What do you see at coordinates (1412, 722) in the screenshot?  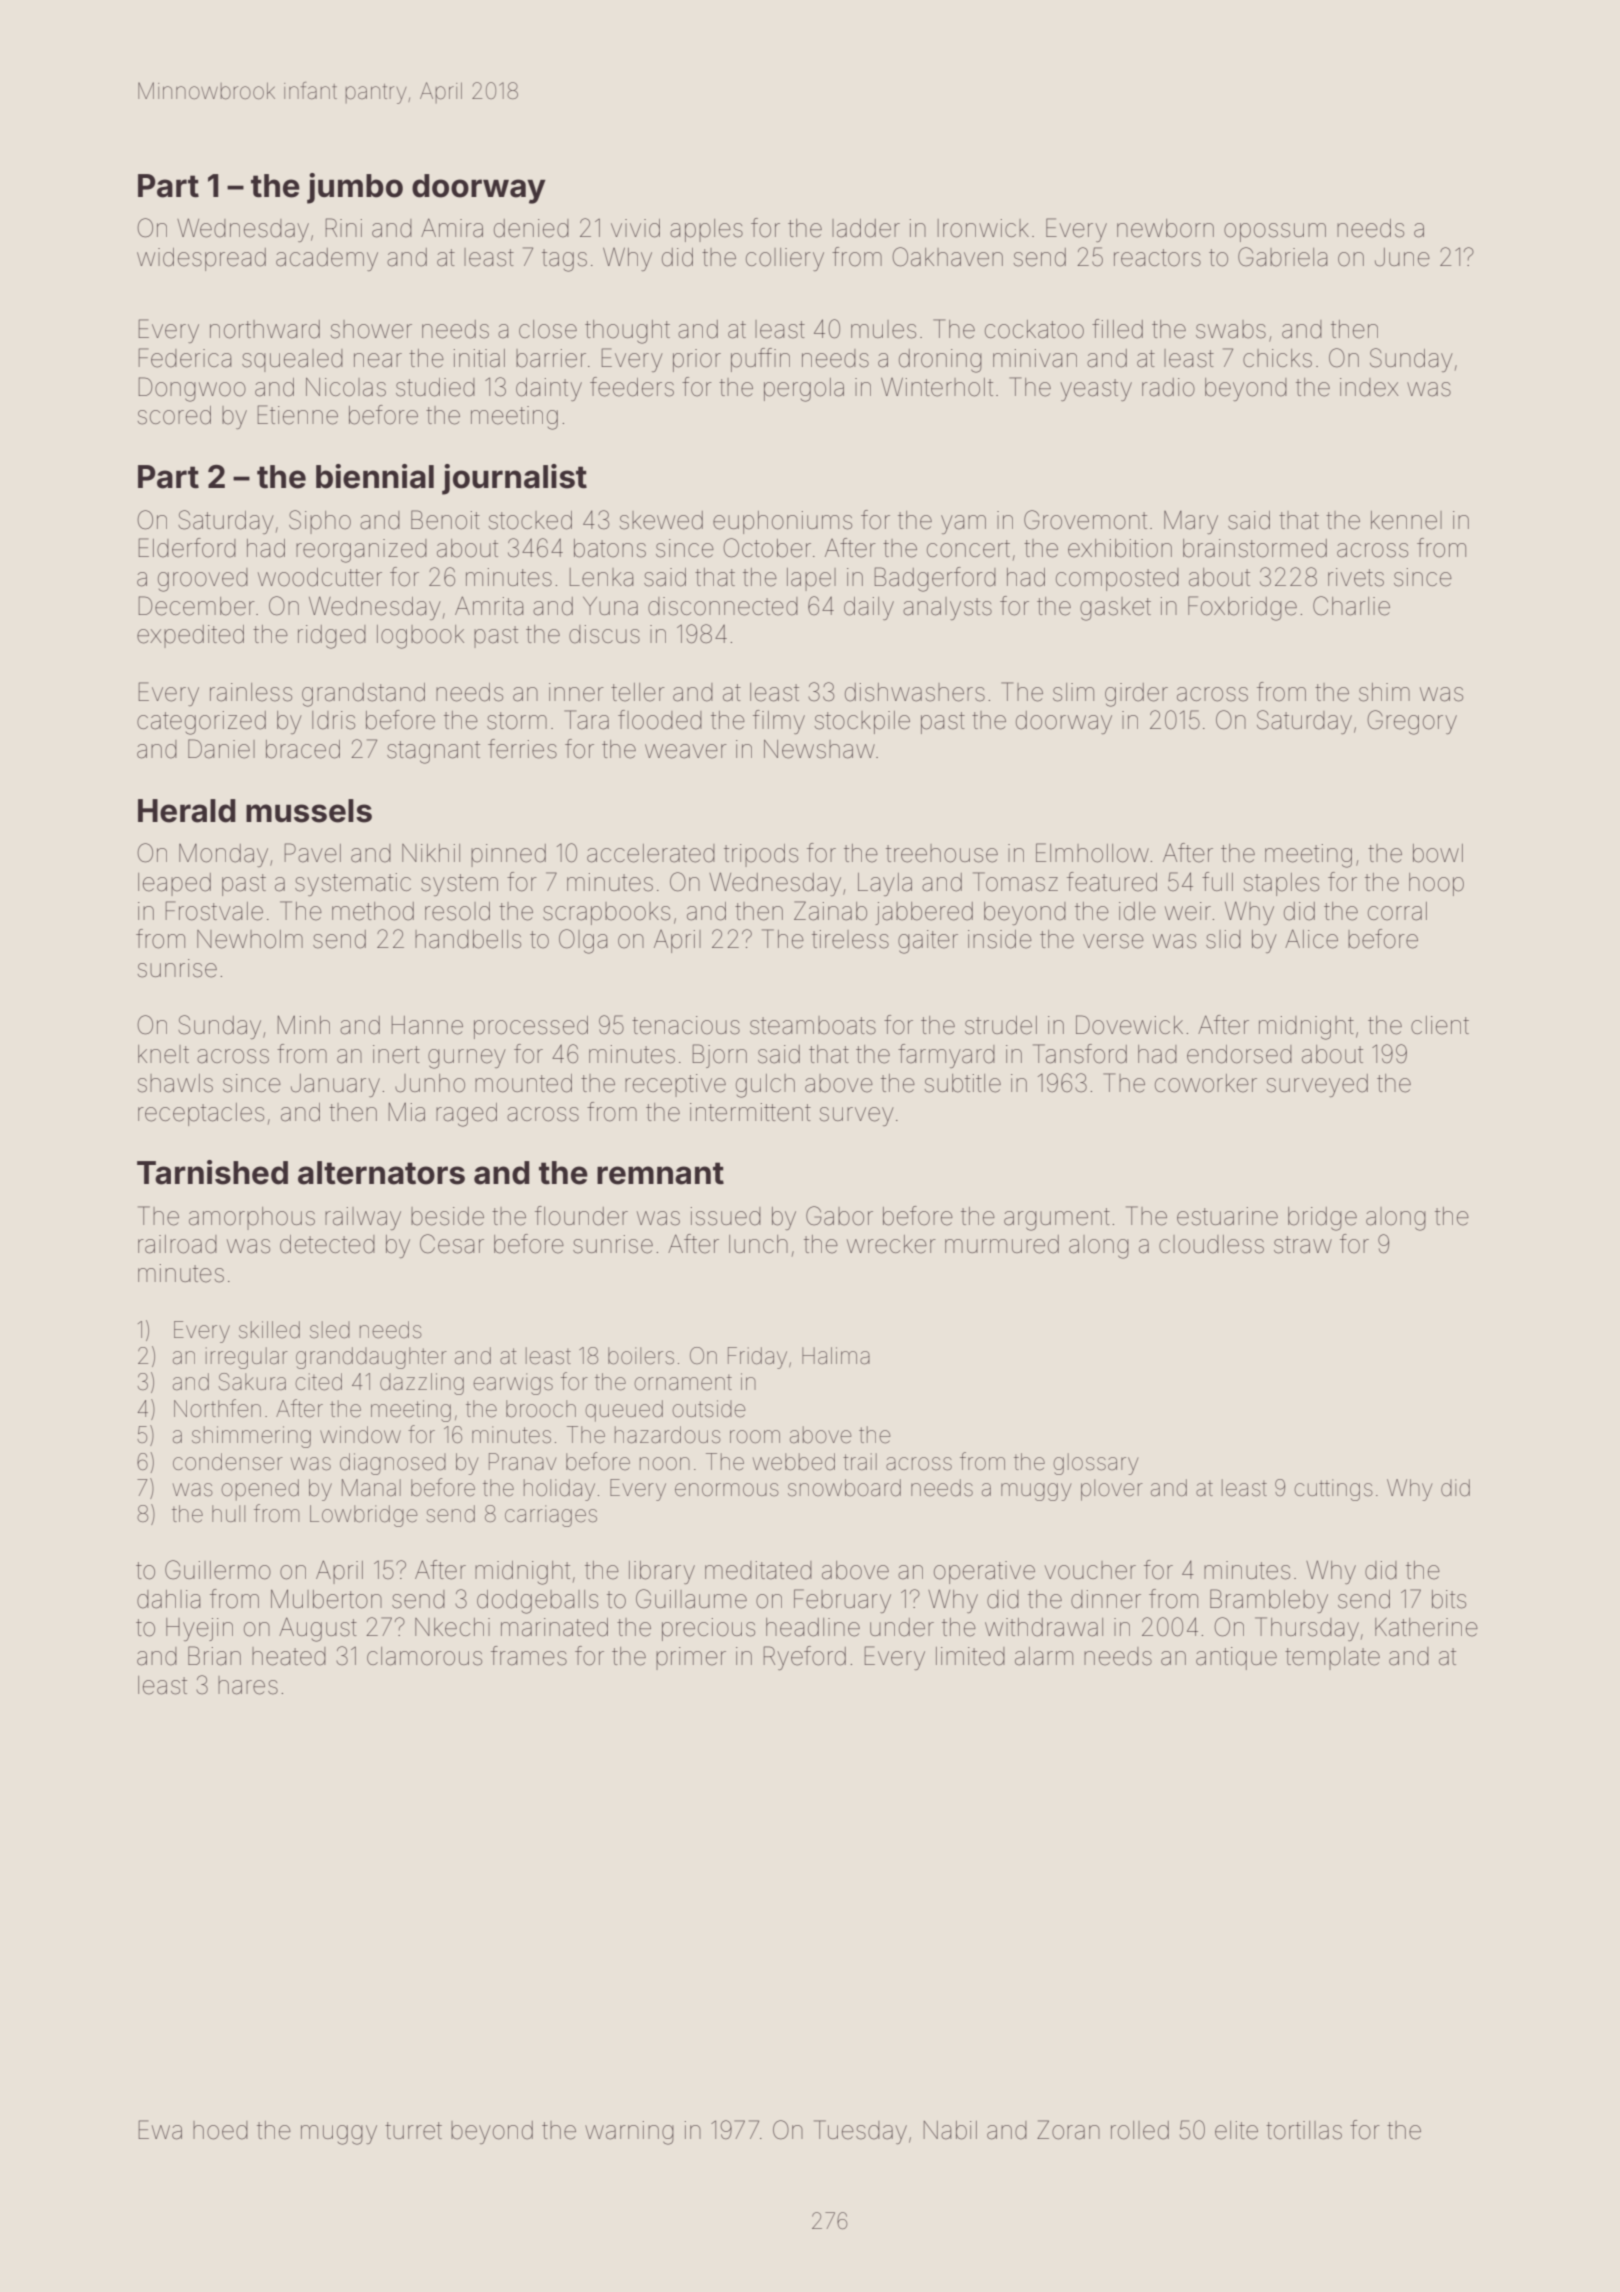 I see `Gregory` at bounding box center [1412, 722].
